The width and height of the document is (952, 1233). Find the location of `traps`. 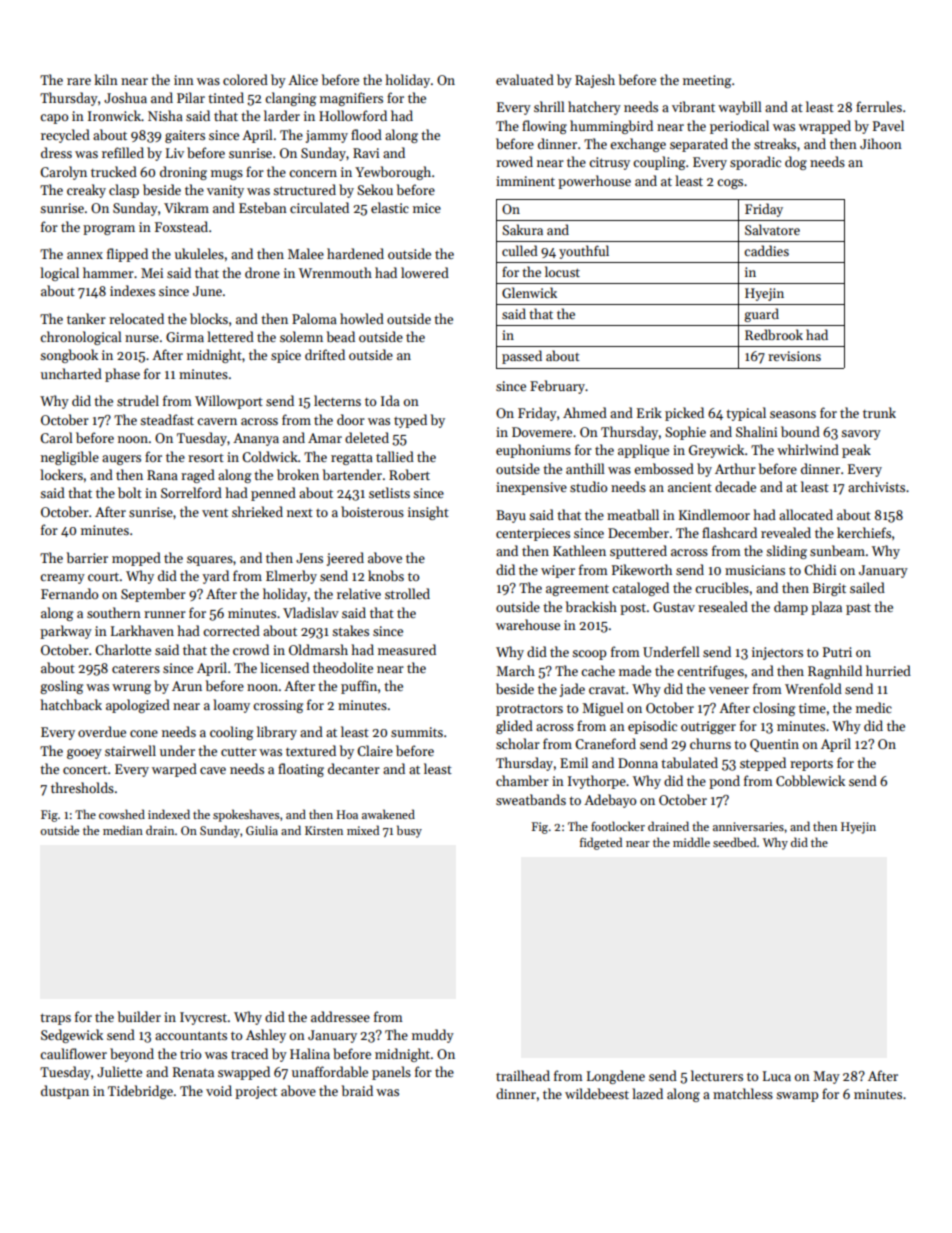

traps is located at coordinates (55, 1019).
